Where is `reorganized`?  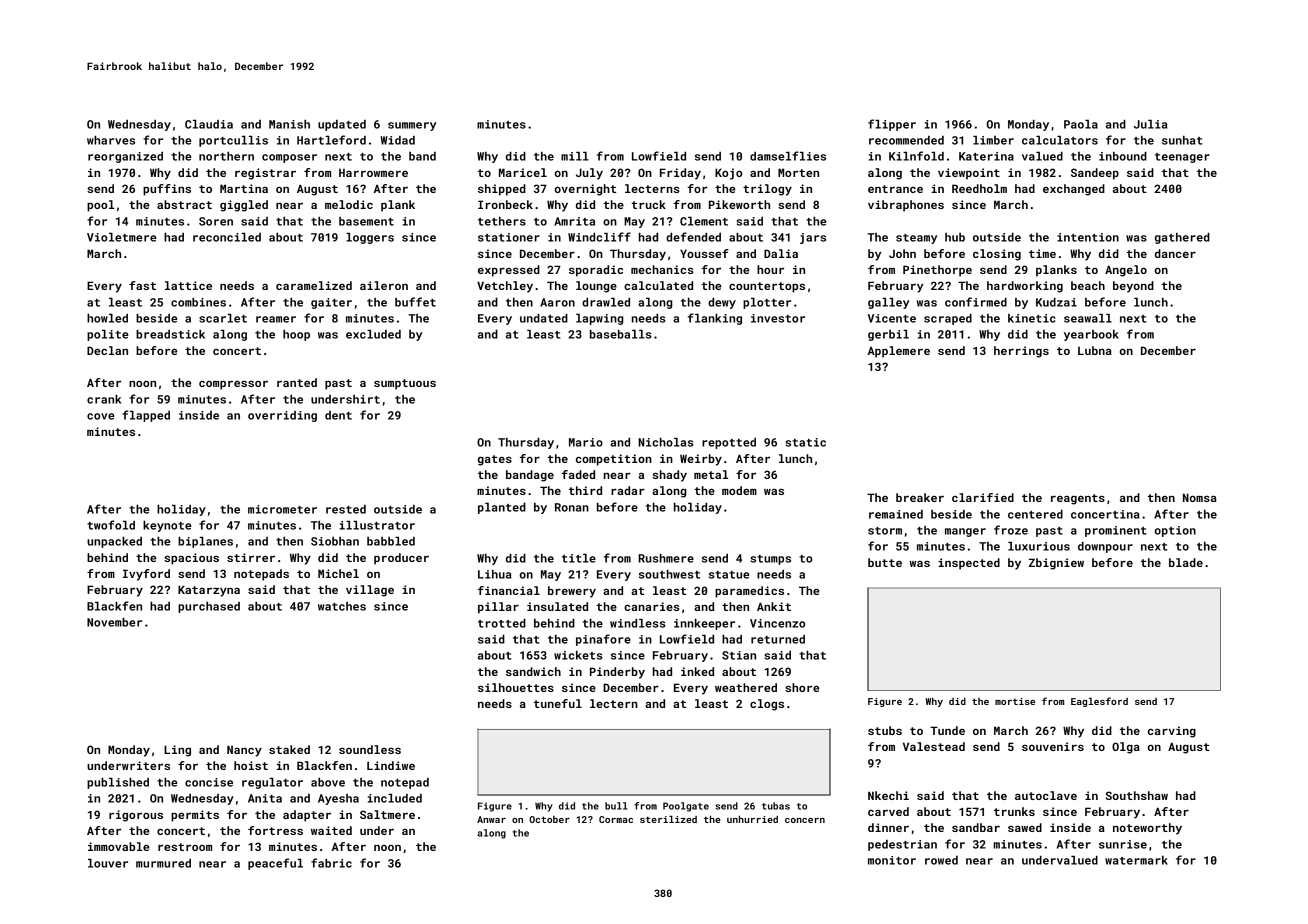
reorganized is located at coordinates (125, 157).
